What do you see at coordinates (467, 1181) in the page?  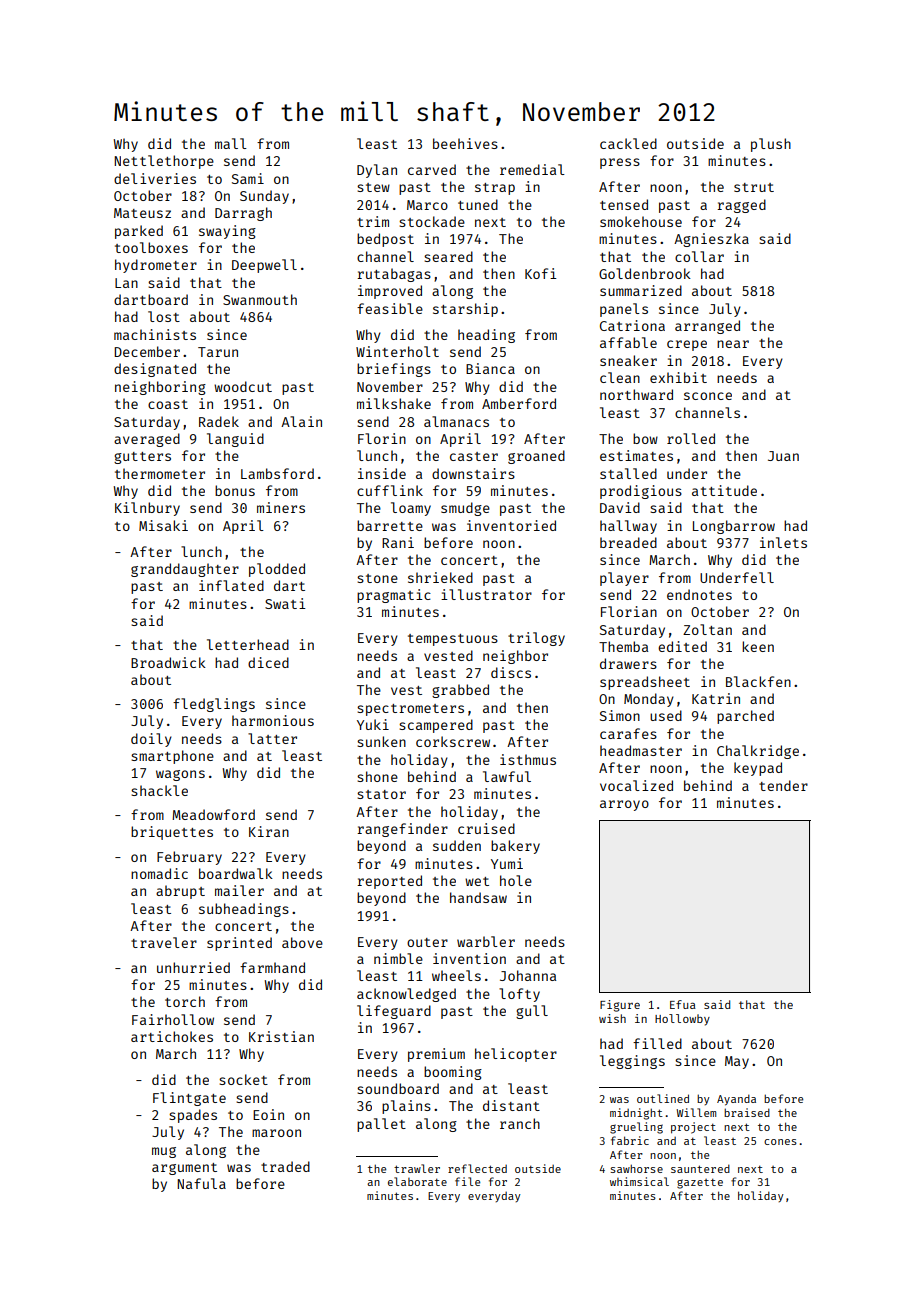 I see `file` at bounding box center [467, 1181].
